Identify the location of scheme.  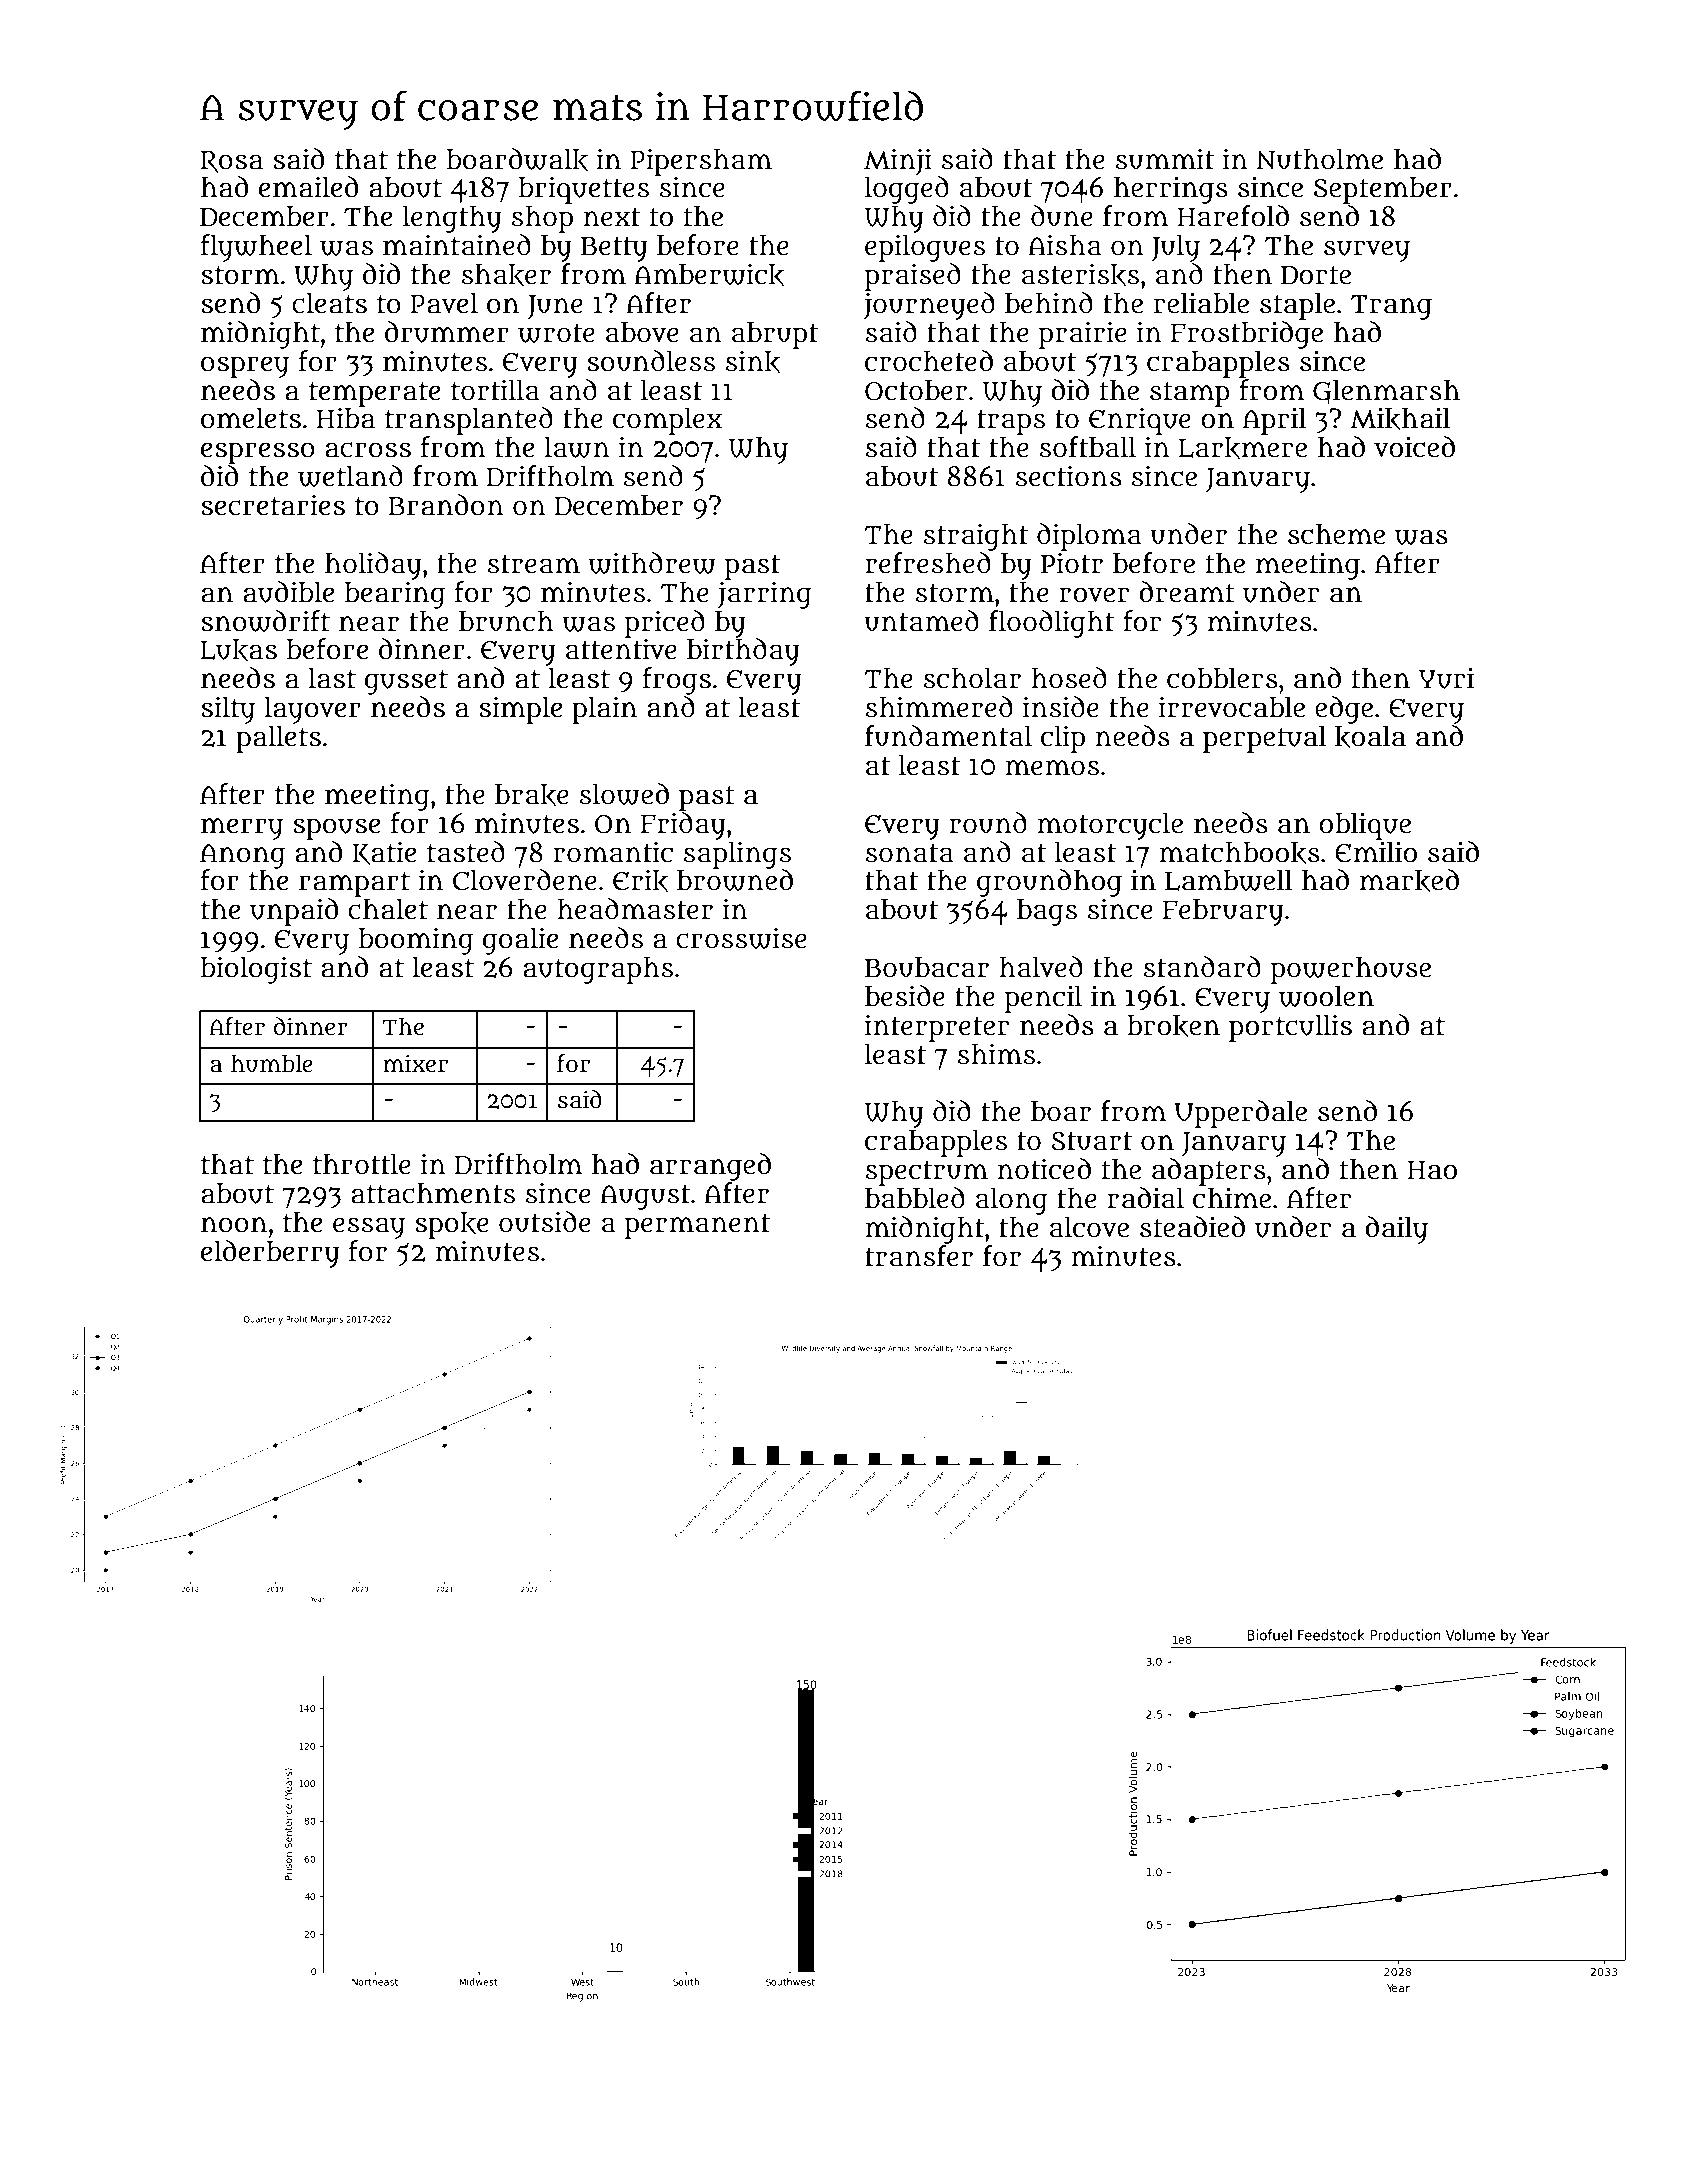
(1336, 534).
